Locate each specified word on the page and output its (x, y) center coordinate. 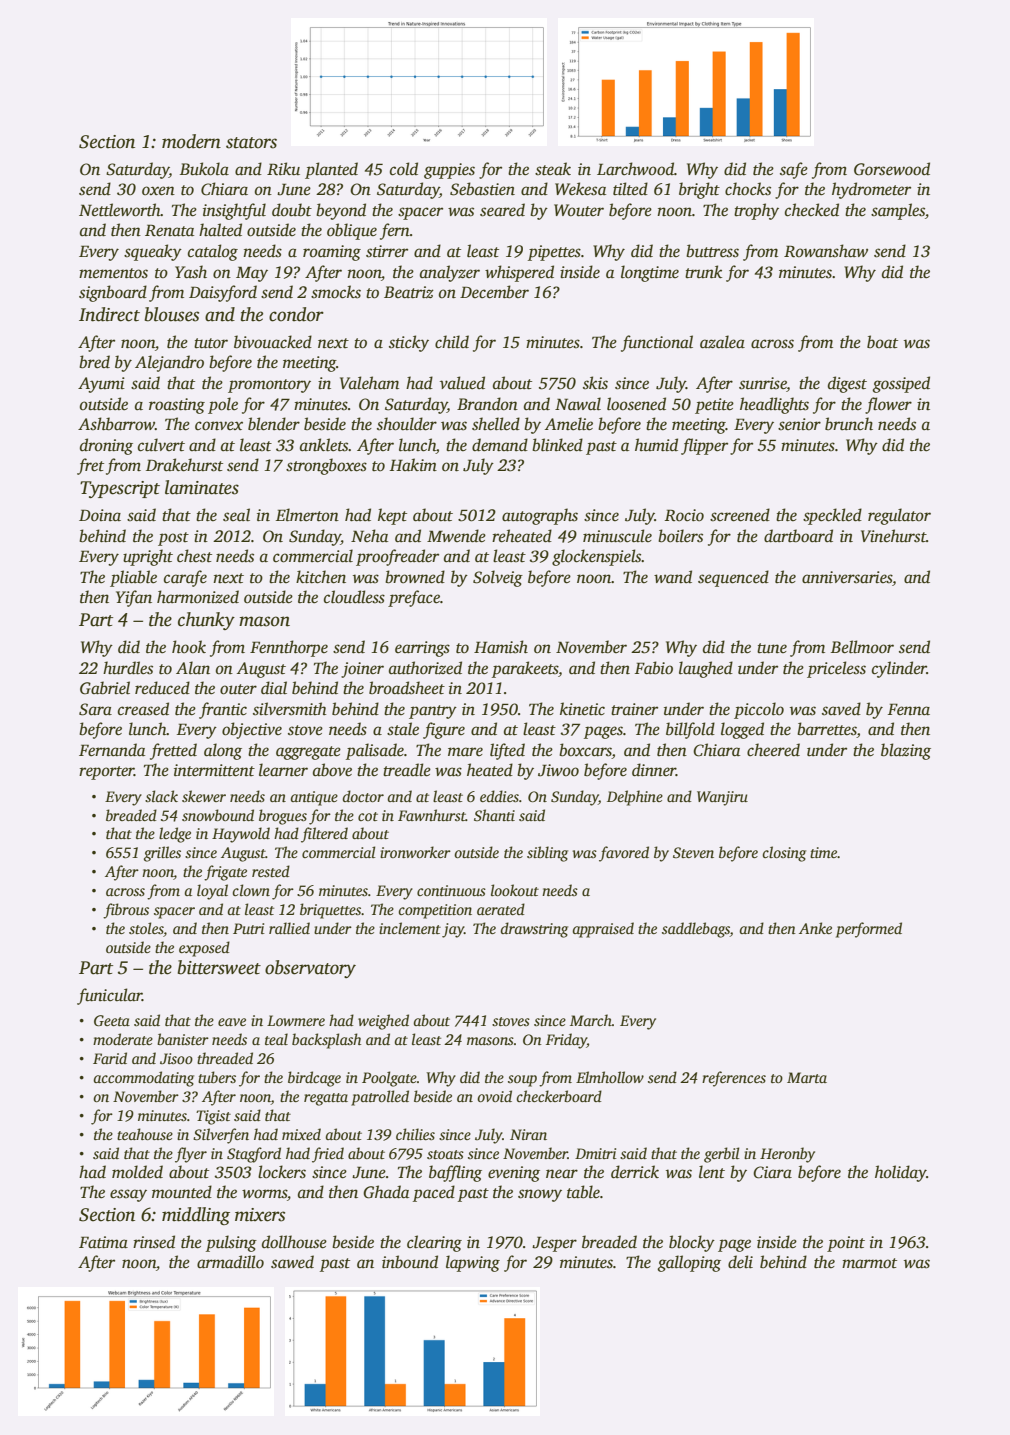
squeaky (153, 252)
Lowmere (296, 1020)
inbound (410, 1262)
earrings (422, 649)
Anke (815, 928)
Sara (95, 709)
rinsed (154, 1242)
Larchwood (635, 169)
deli (740, 1262)
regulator (899, 516)
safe (794, 170)
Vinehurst (893, 536)
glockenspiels (597, 557)
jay (453, 930)
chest (194, 556)
